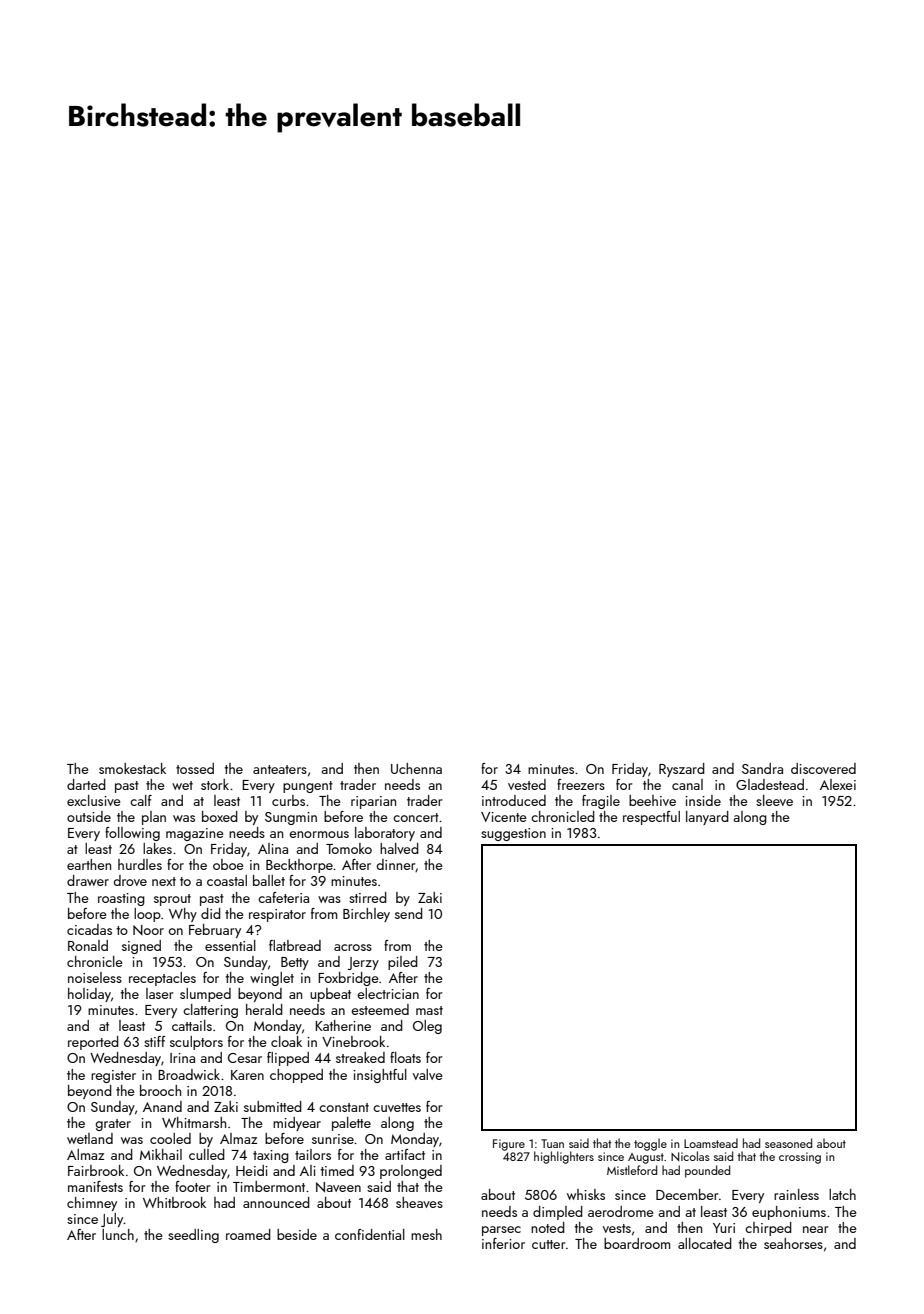  Describe the element at coordinates (141, 800) in the screenshot. I see `calf` at that location.
